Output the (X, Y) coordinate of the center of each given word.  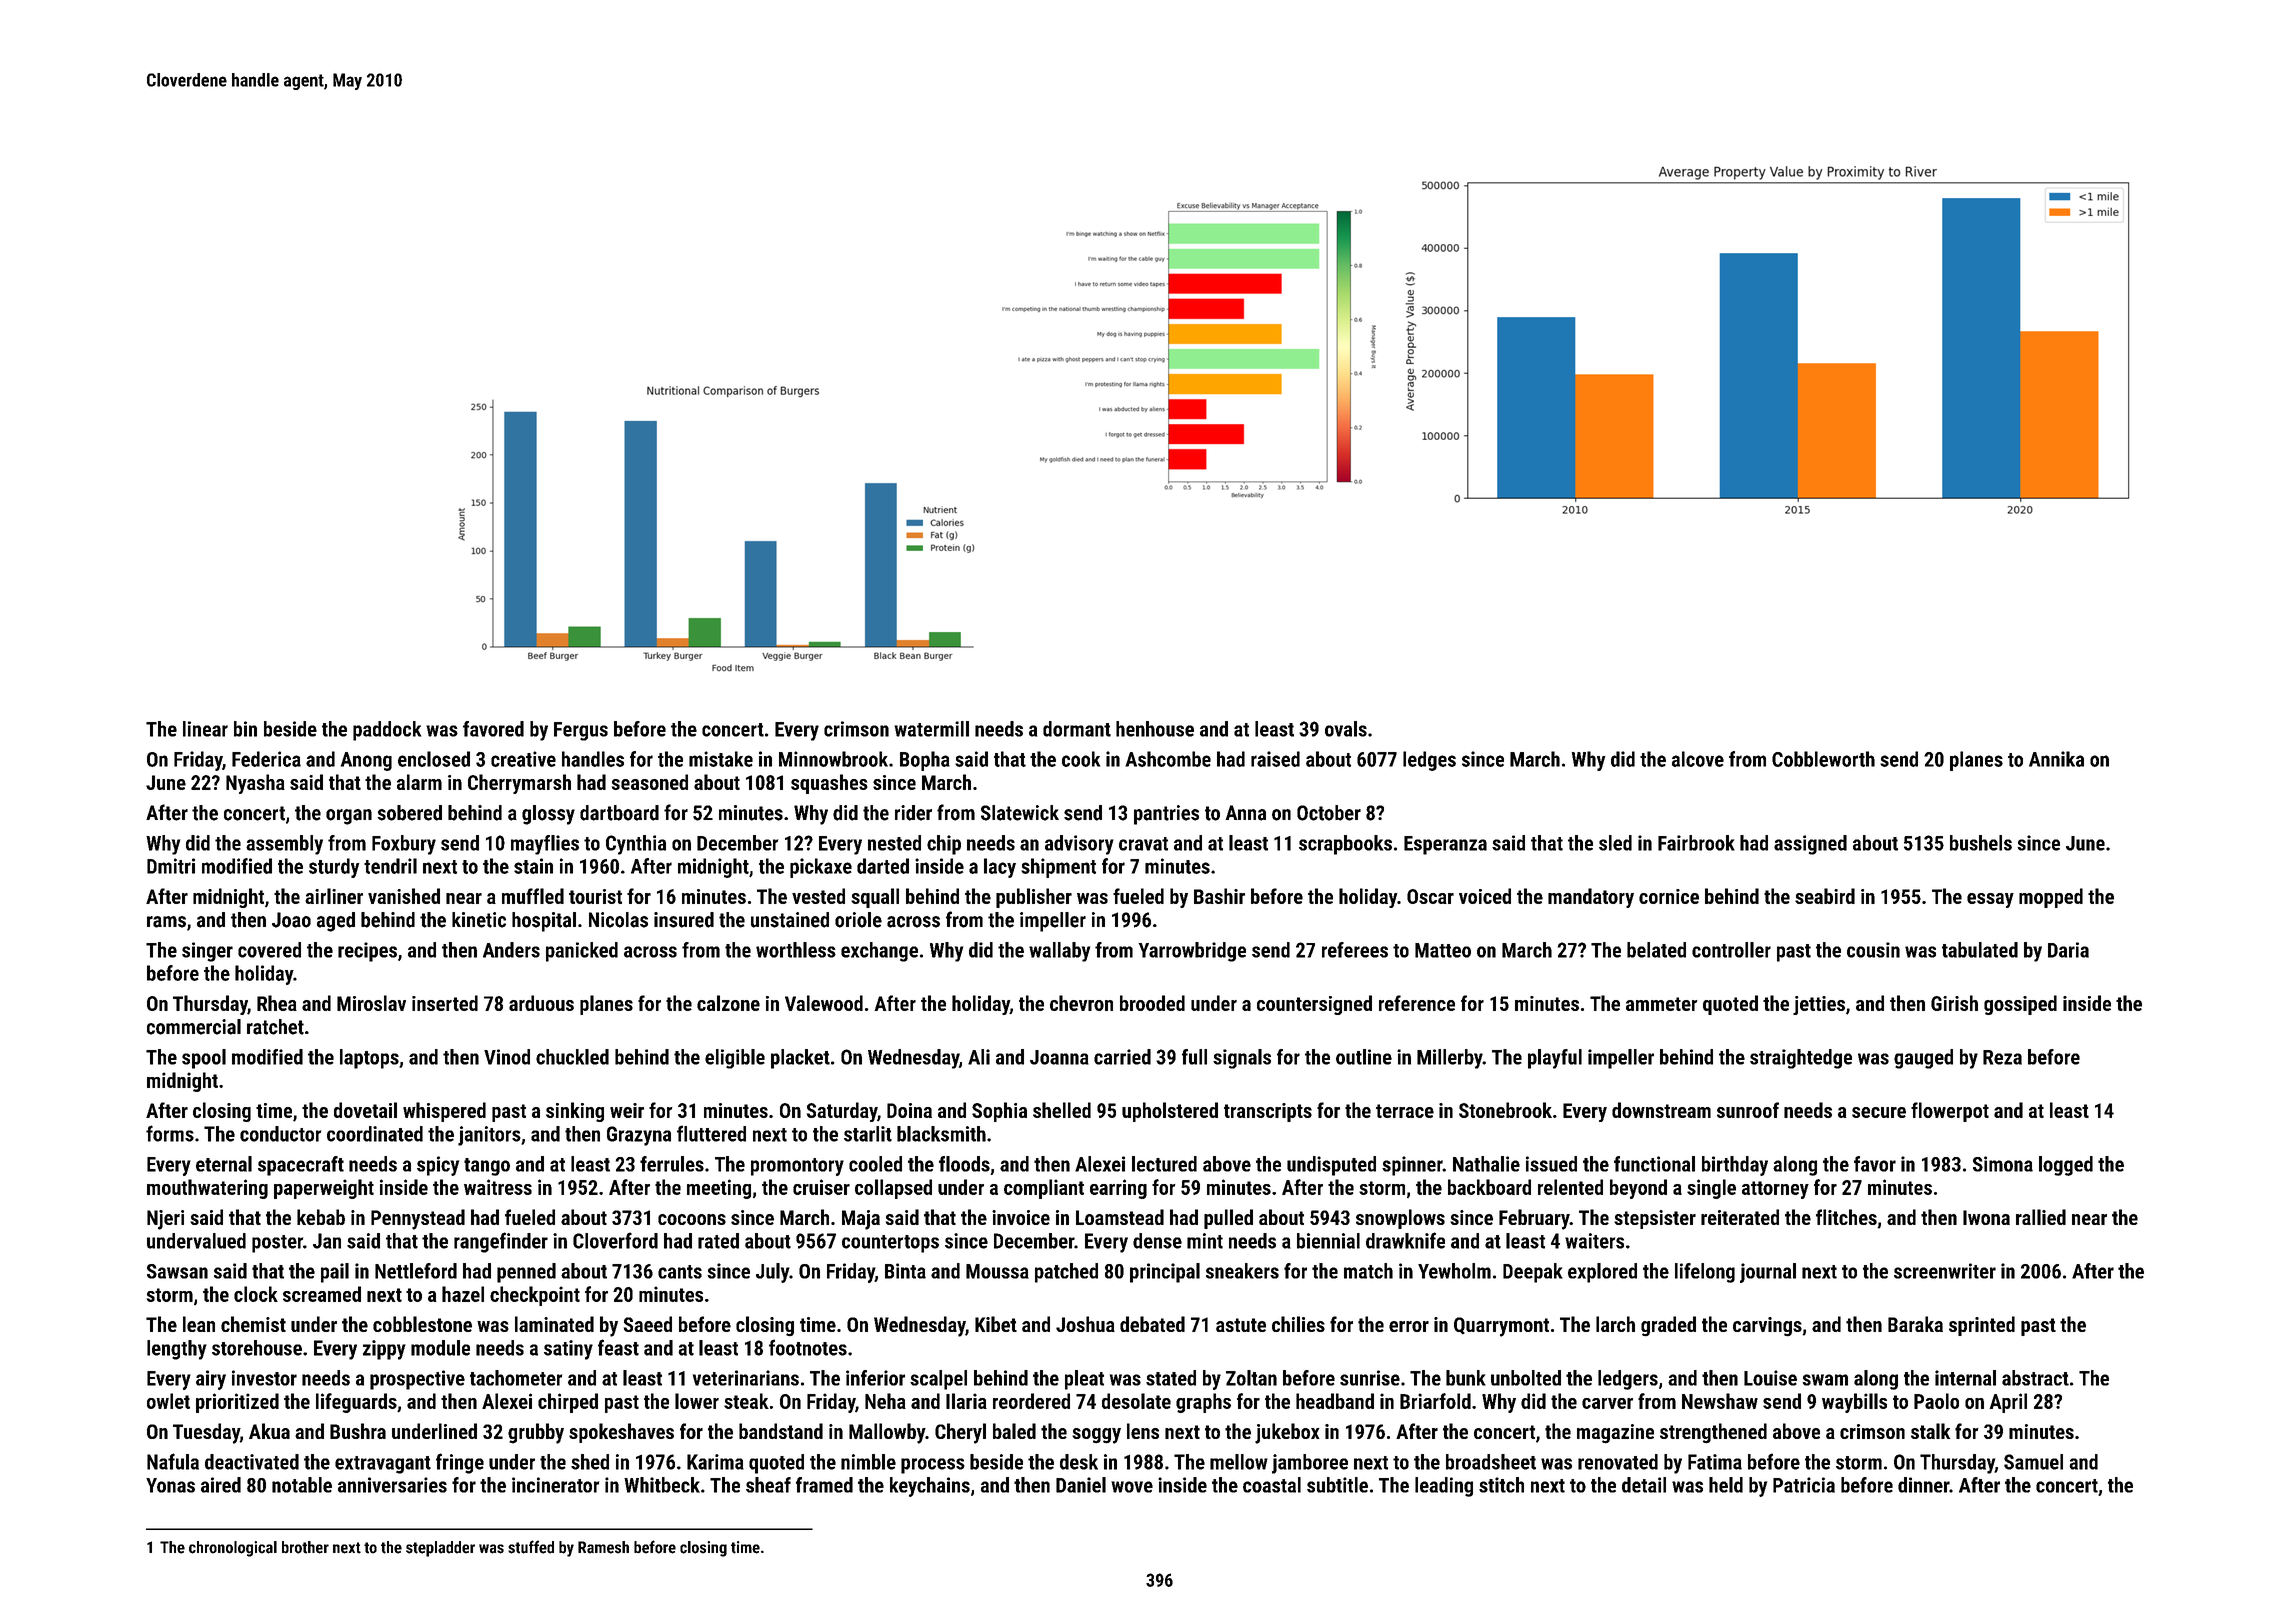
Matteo (1443, 950)
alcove (1698, 759)
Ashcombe (1168, 759)
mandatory (1591, 898)
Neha (885, 1401)
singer (207, 952)
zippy (384, 1350)
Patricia (1804, 1485)
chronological (233, 1549)
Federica (266, 759)
